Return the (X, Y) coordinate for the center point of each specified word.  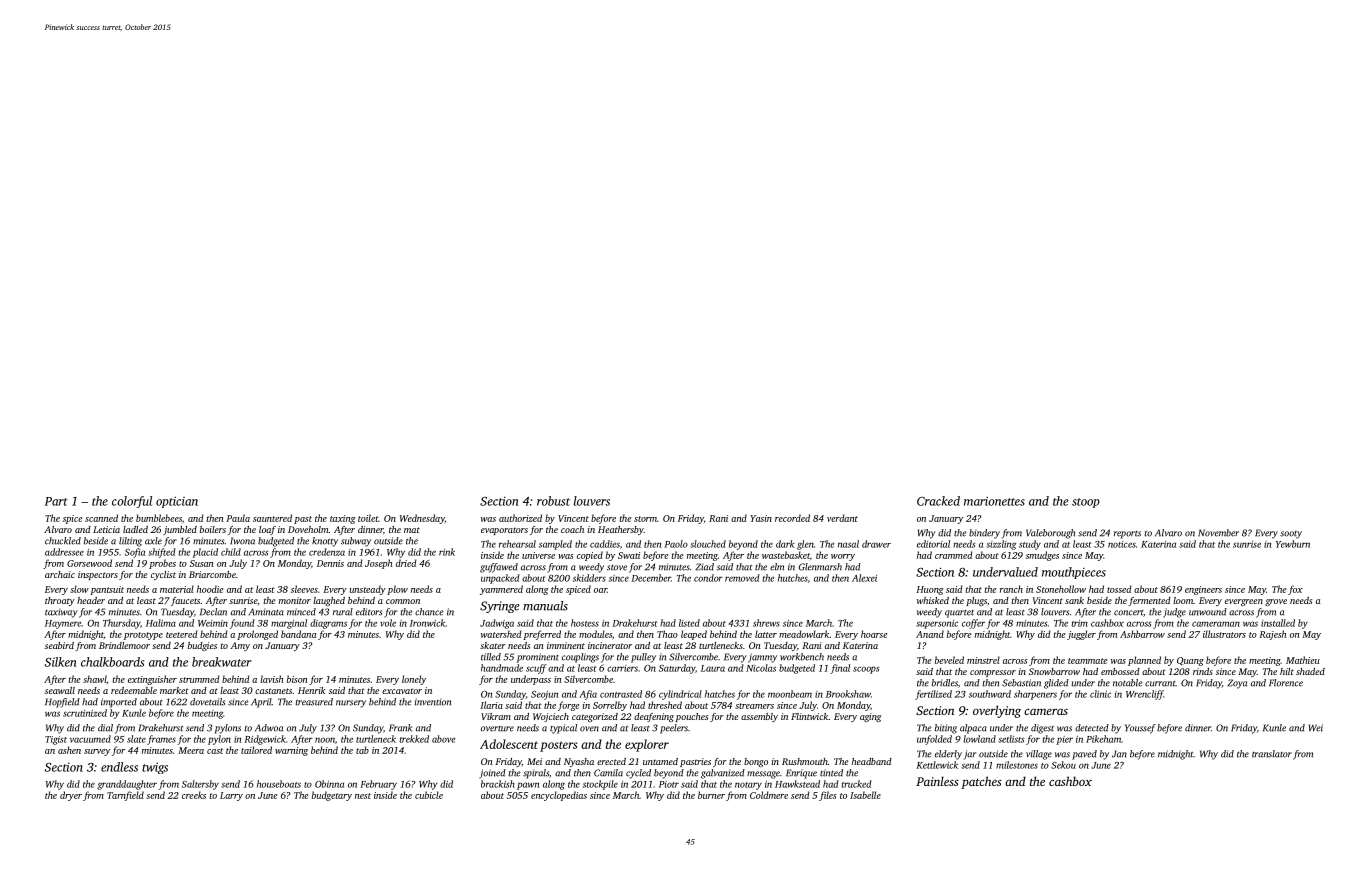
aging (870, 717)
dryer (71, 796)
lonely (414, 680)
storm (645, 519)
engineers (1203, 590)
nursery (351, 704)
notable (1128, 683)
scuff (536, 669)
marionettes (994, 501)
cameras (1046, 711)
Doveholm (308, 529)
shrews (766, 623)
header (91, 600)
